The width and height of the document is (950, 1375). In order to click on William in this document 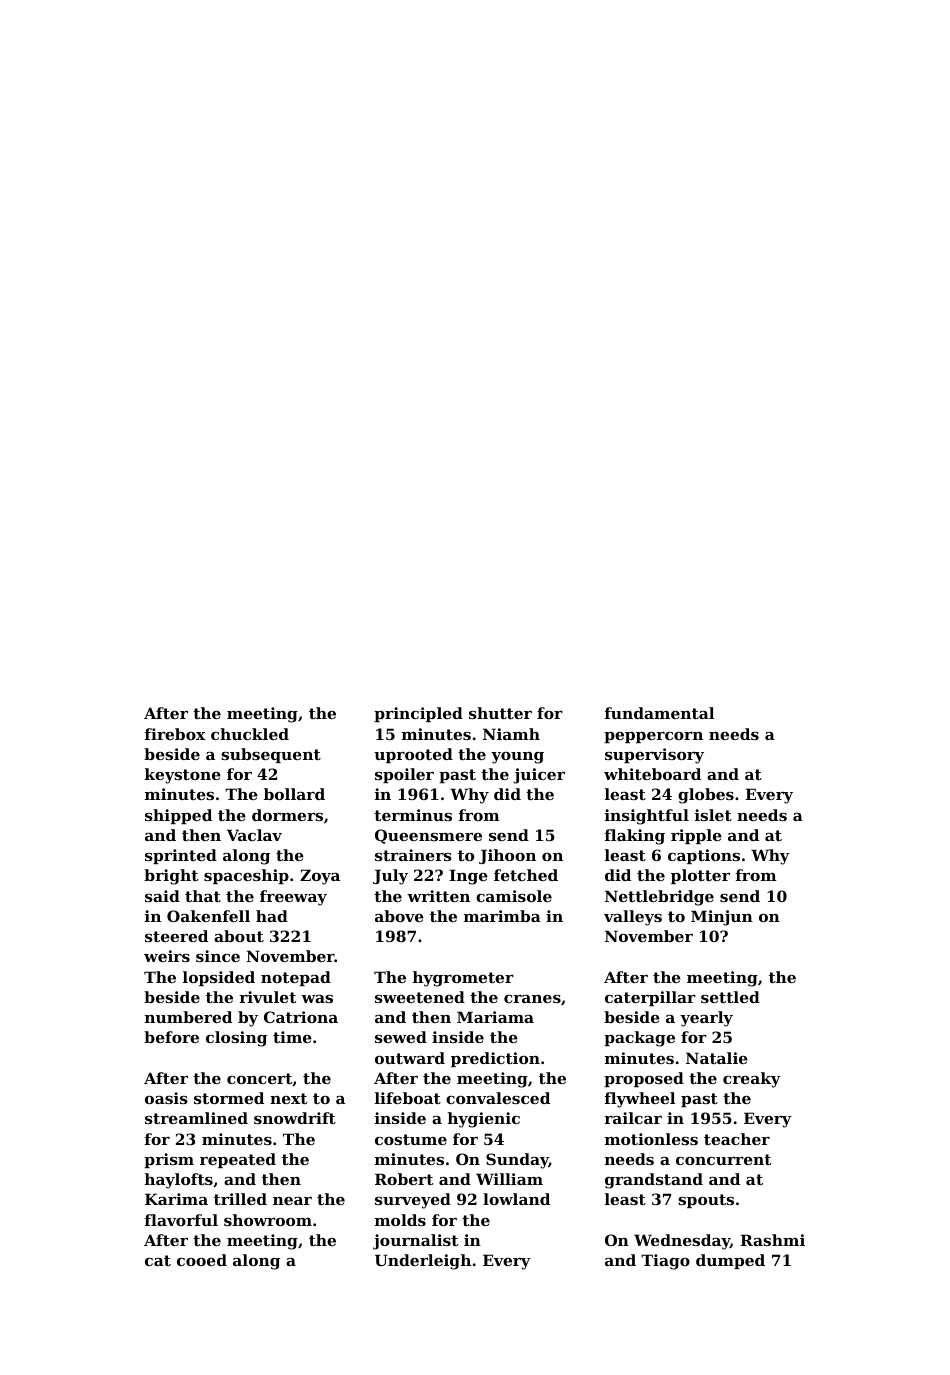, I will do `click(509, 1179)`.
